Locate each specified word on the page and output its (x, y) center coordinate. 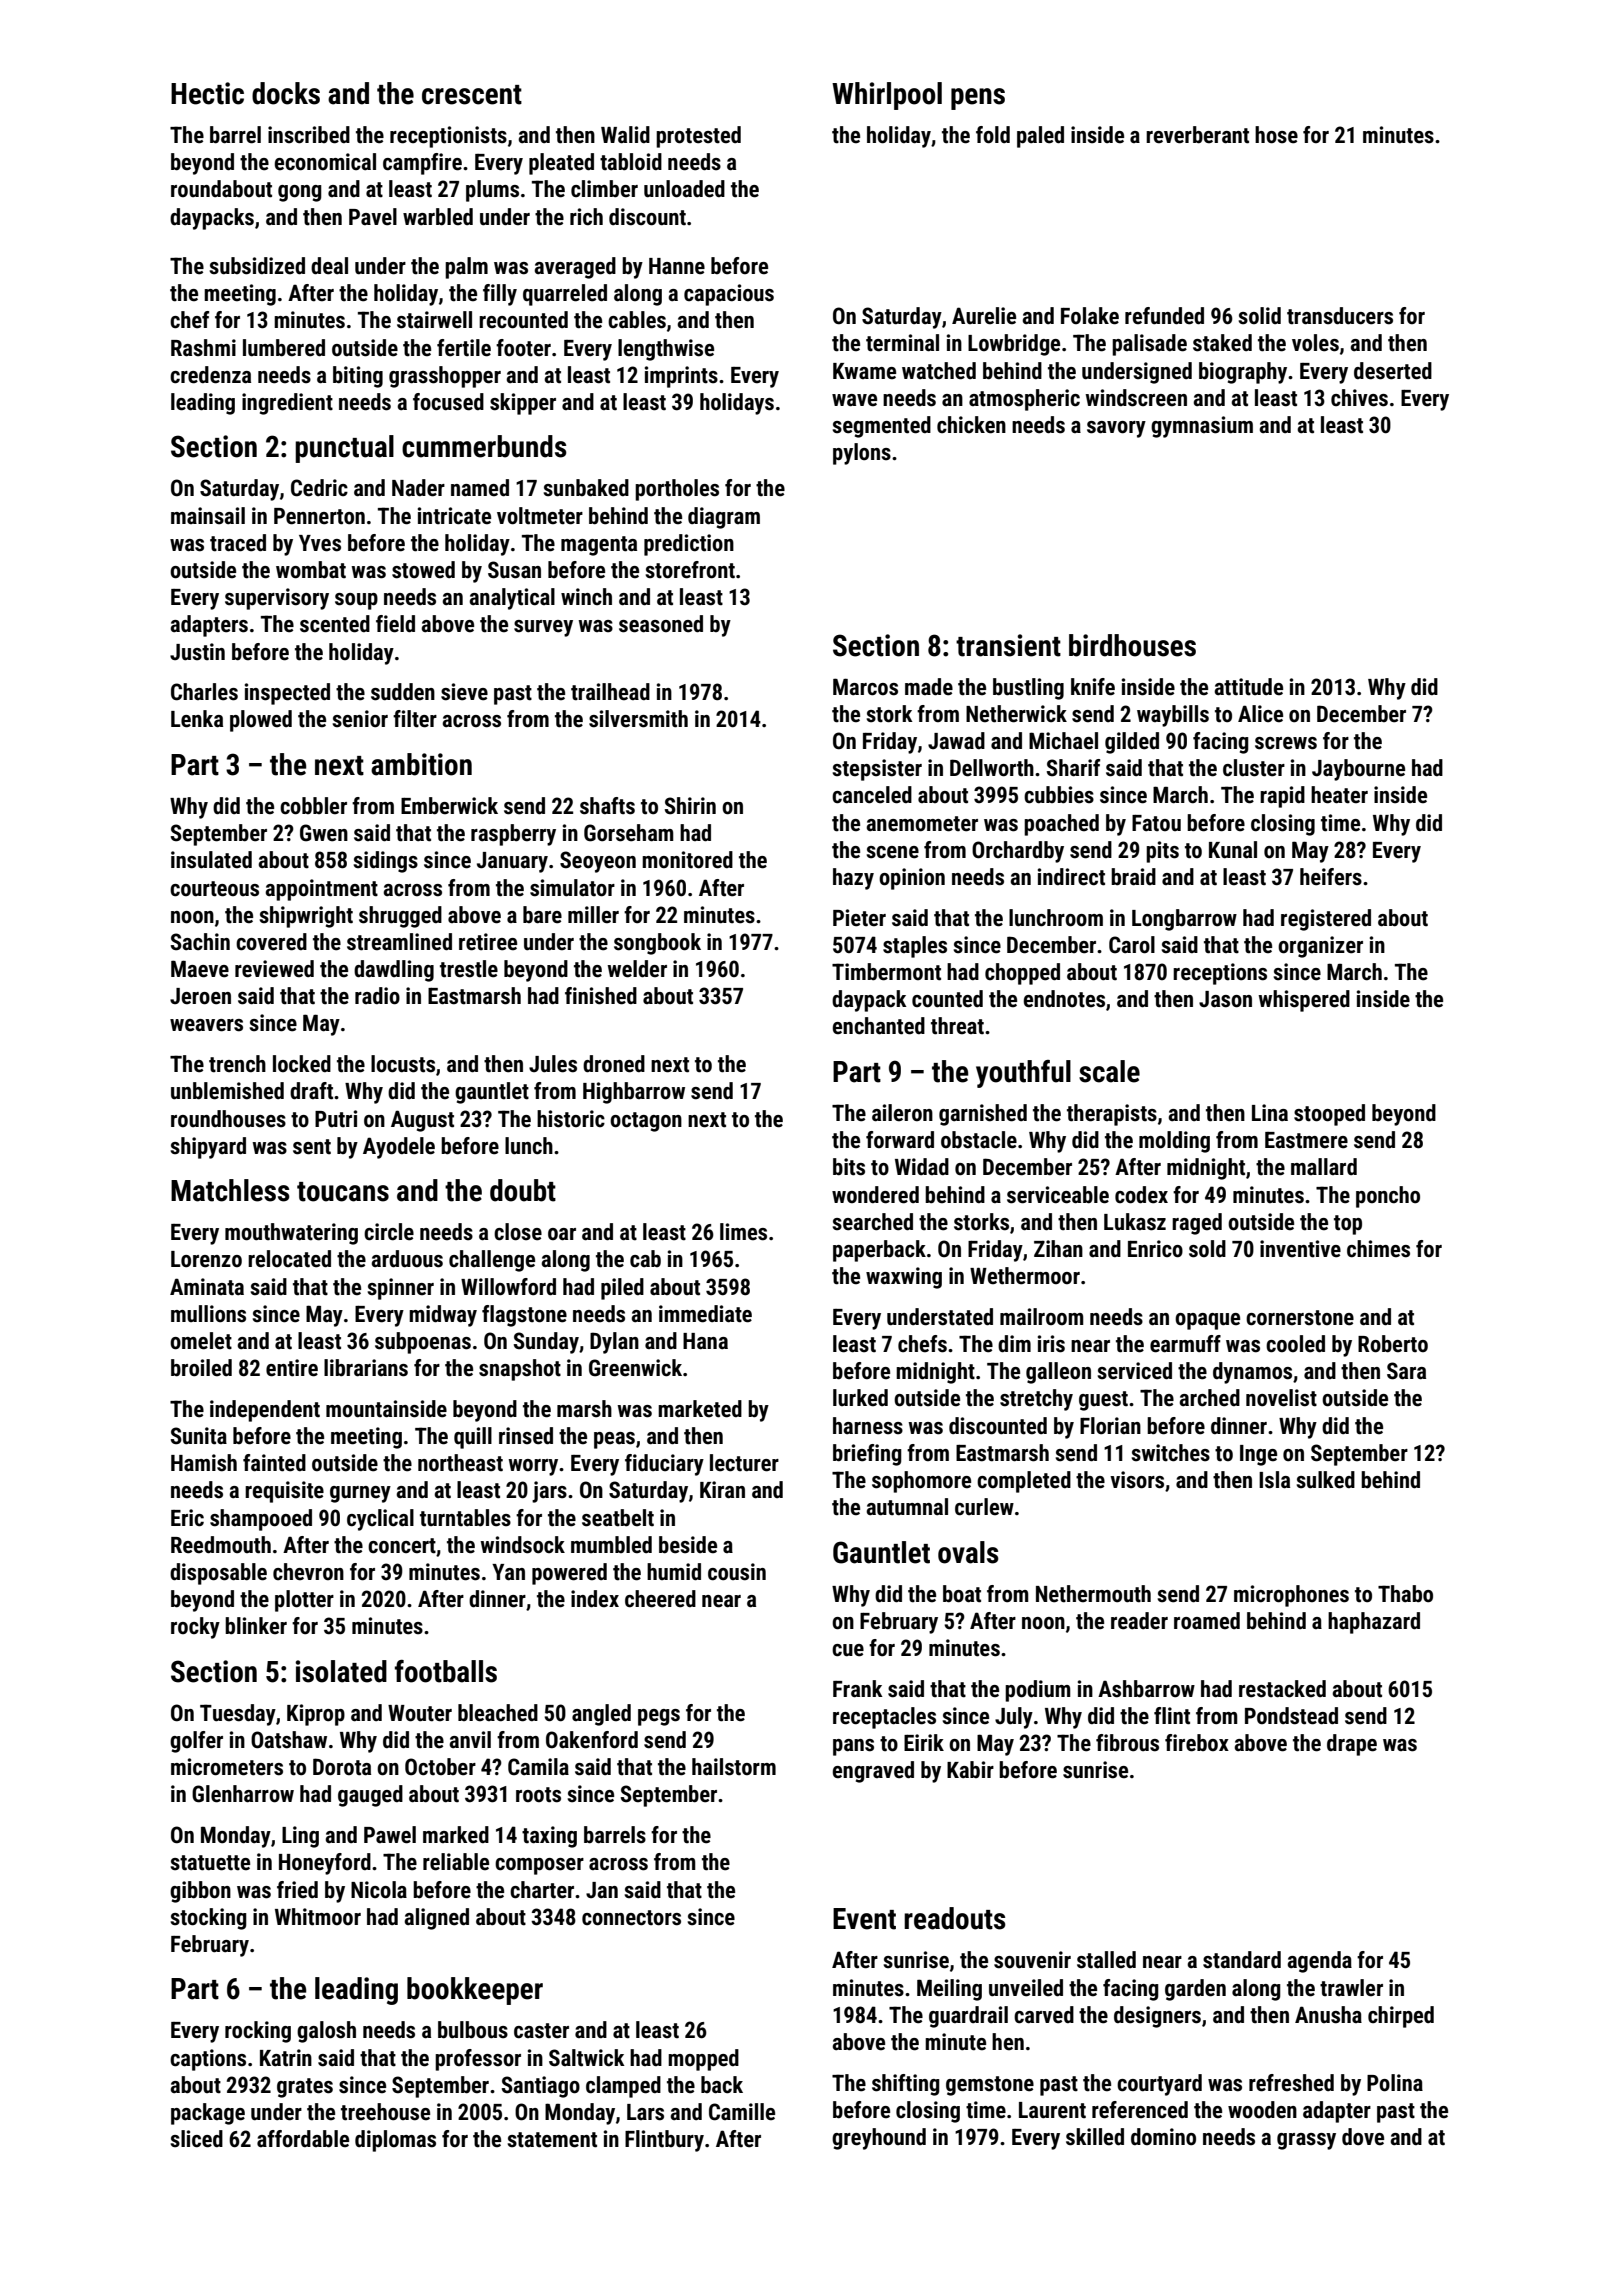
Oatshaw (289, 1740)
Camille (742, 2112)
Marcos (865, 687)
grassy (1306, 2141)
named (480, 488)
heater (1339, 795)
